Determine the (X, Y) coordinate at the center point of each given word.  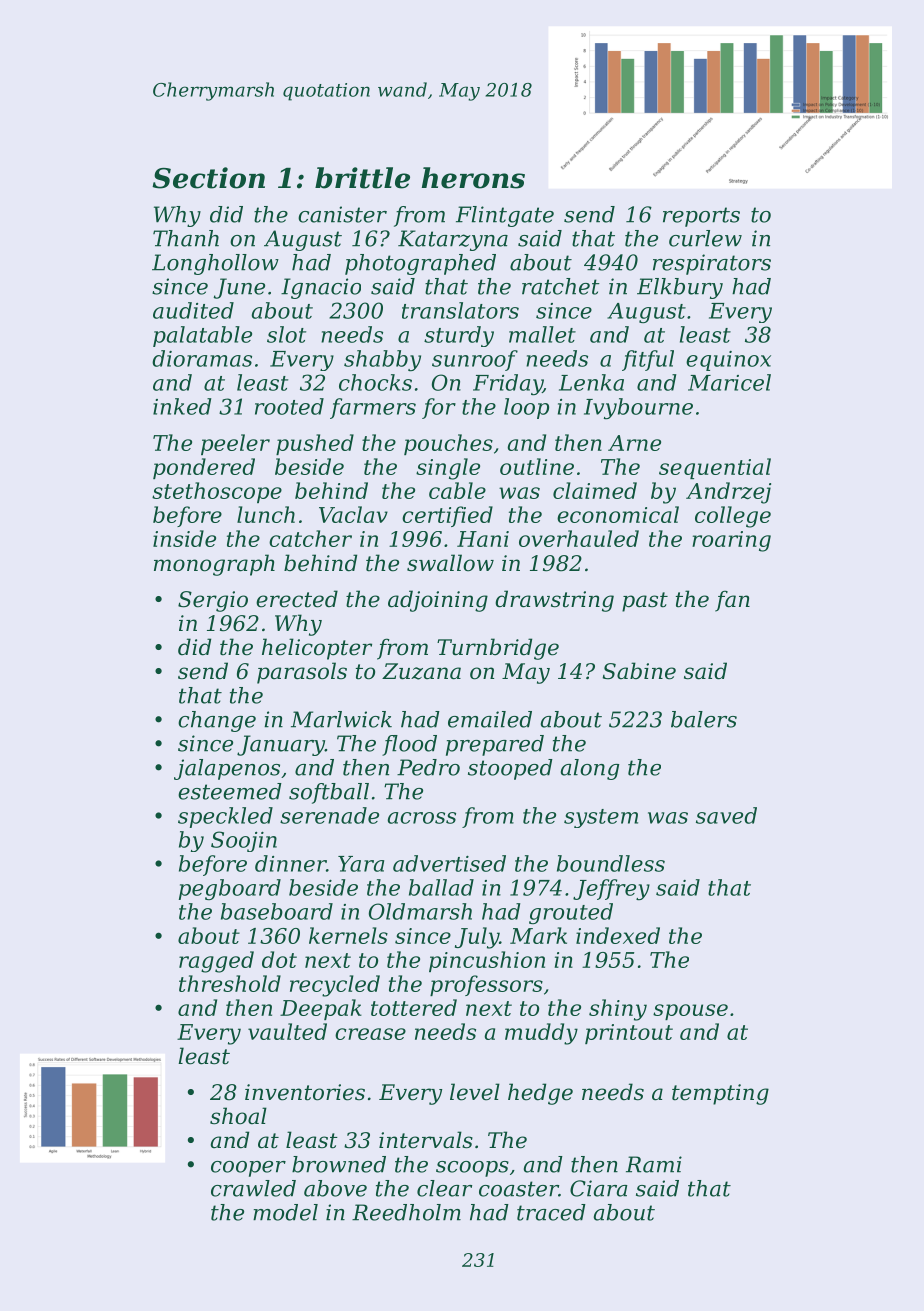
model (285, 1212)
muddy (541, 1034)
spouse (690, 1012)
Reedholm (406, 1212)
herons (473, 178)
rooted (289, 406)
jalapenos (227, 769)
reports (701, 217)
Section (208, 178)
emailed (490, 719)
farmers (373, 408)
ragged (216, 962)
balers (704, 719)
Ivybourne (638, 408)
